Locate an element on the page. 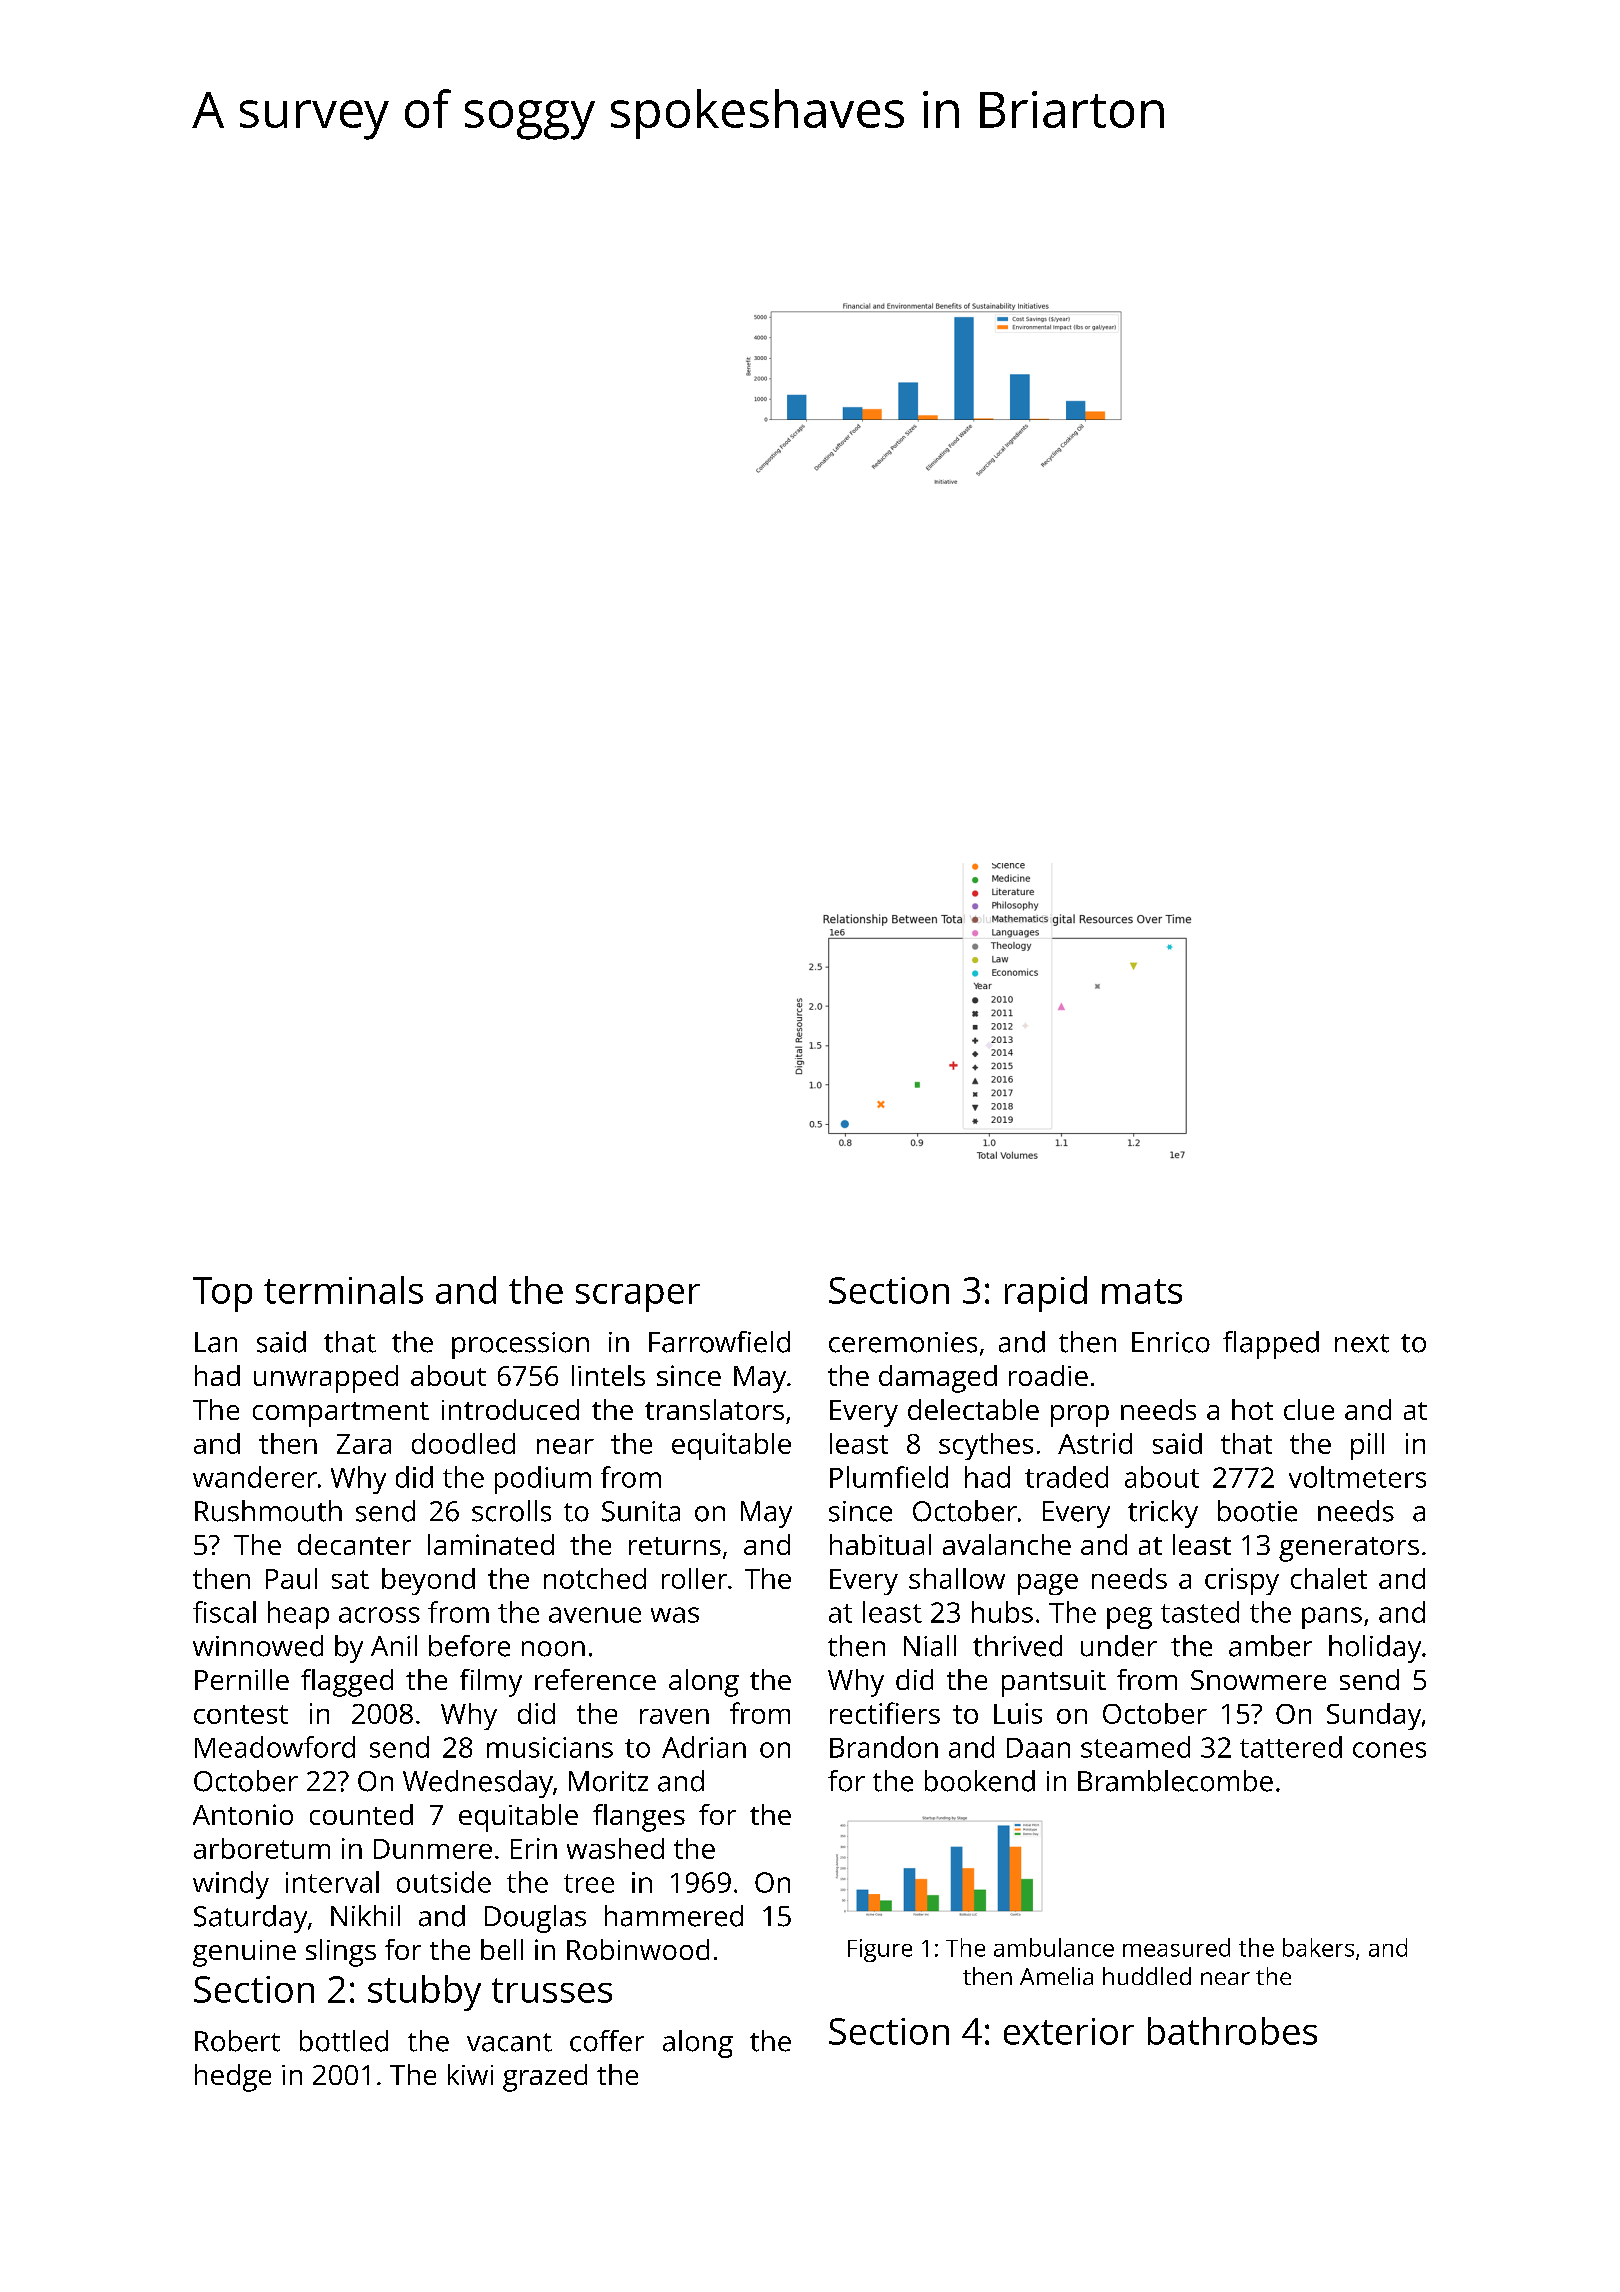 The image size is (1620, 2292). terminals is located at coordinates (343, 1290).
